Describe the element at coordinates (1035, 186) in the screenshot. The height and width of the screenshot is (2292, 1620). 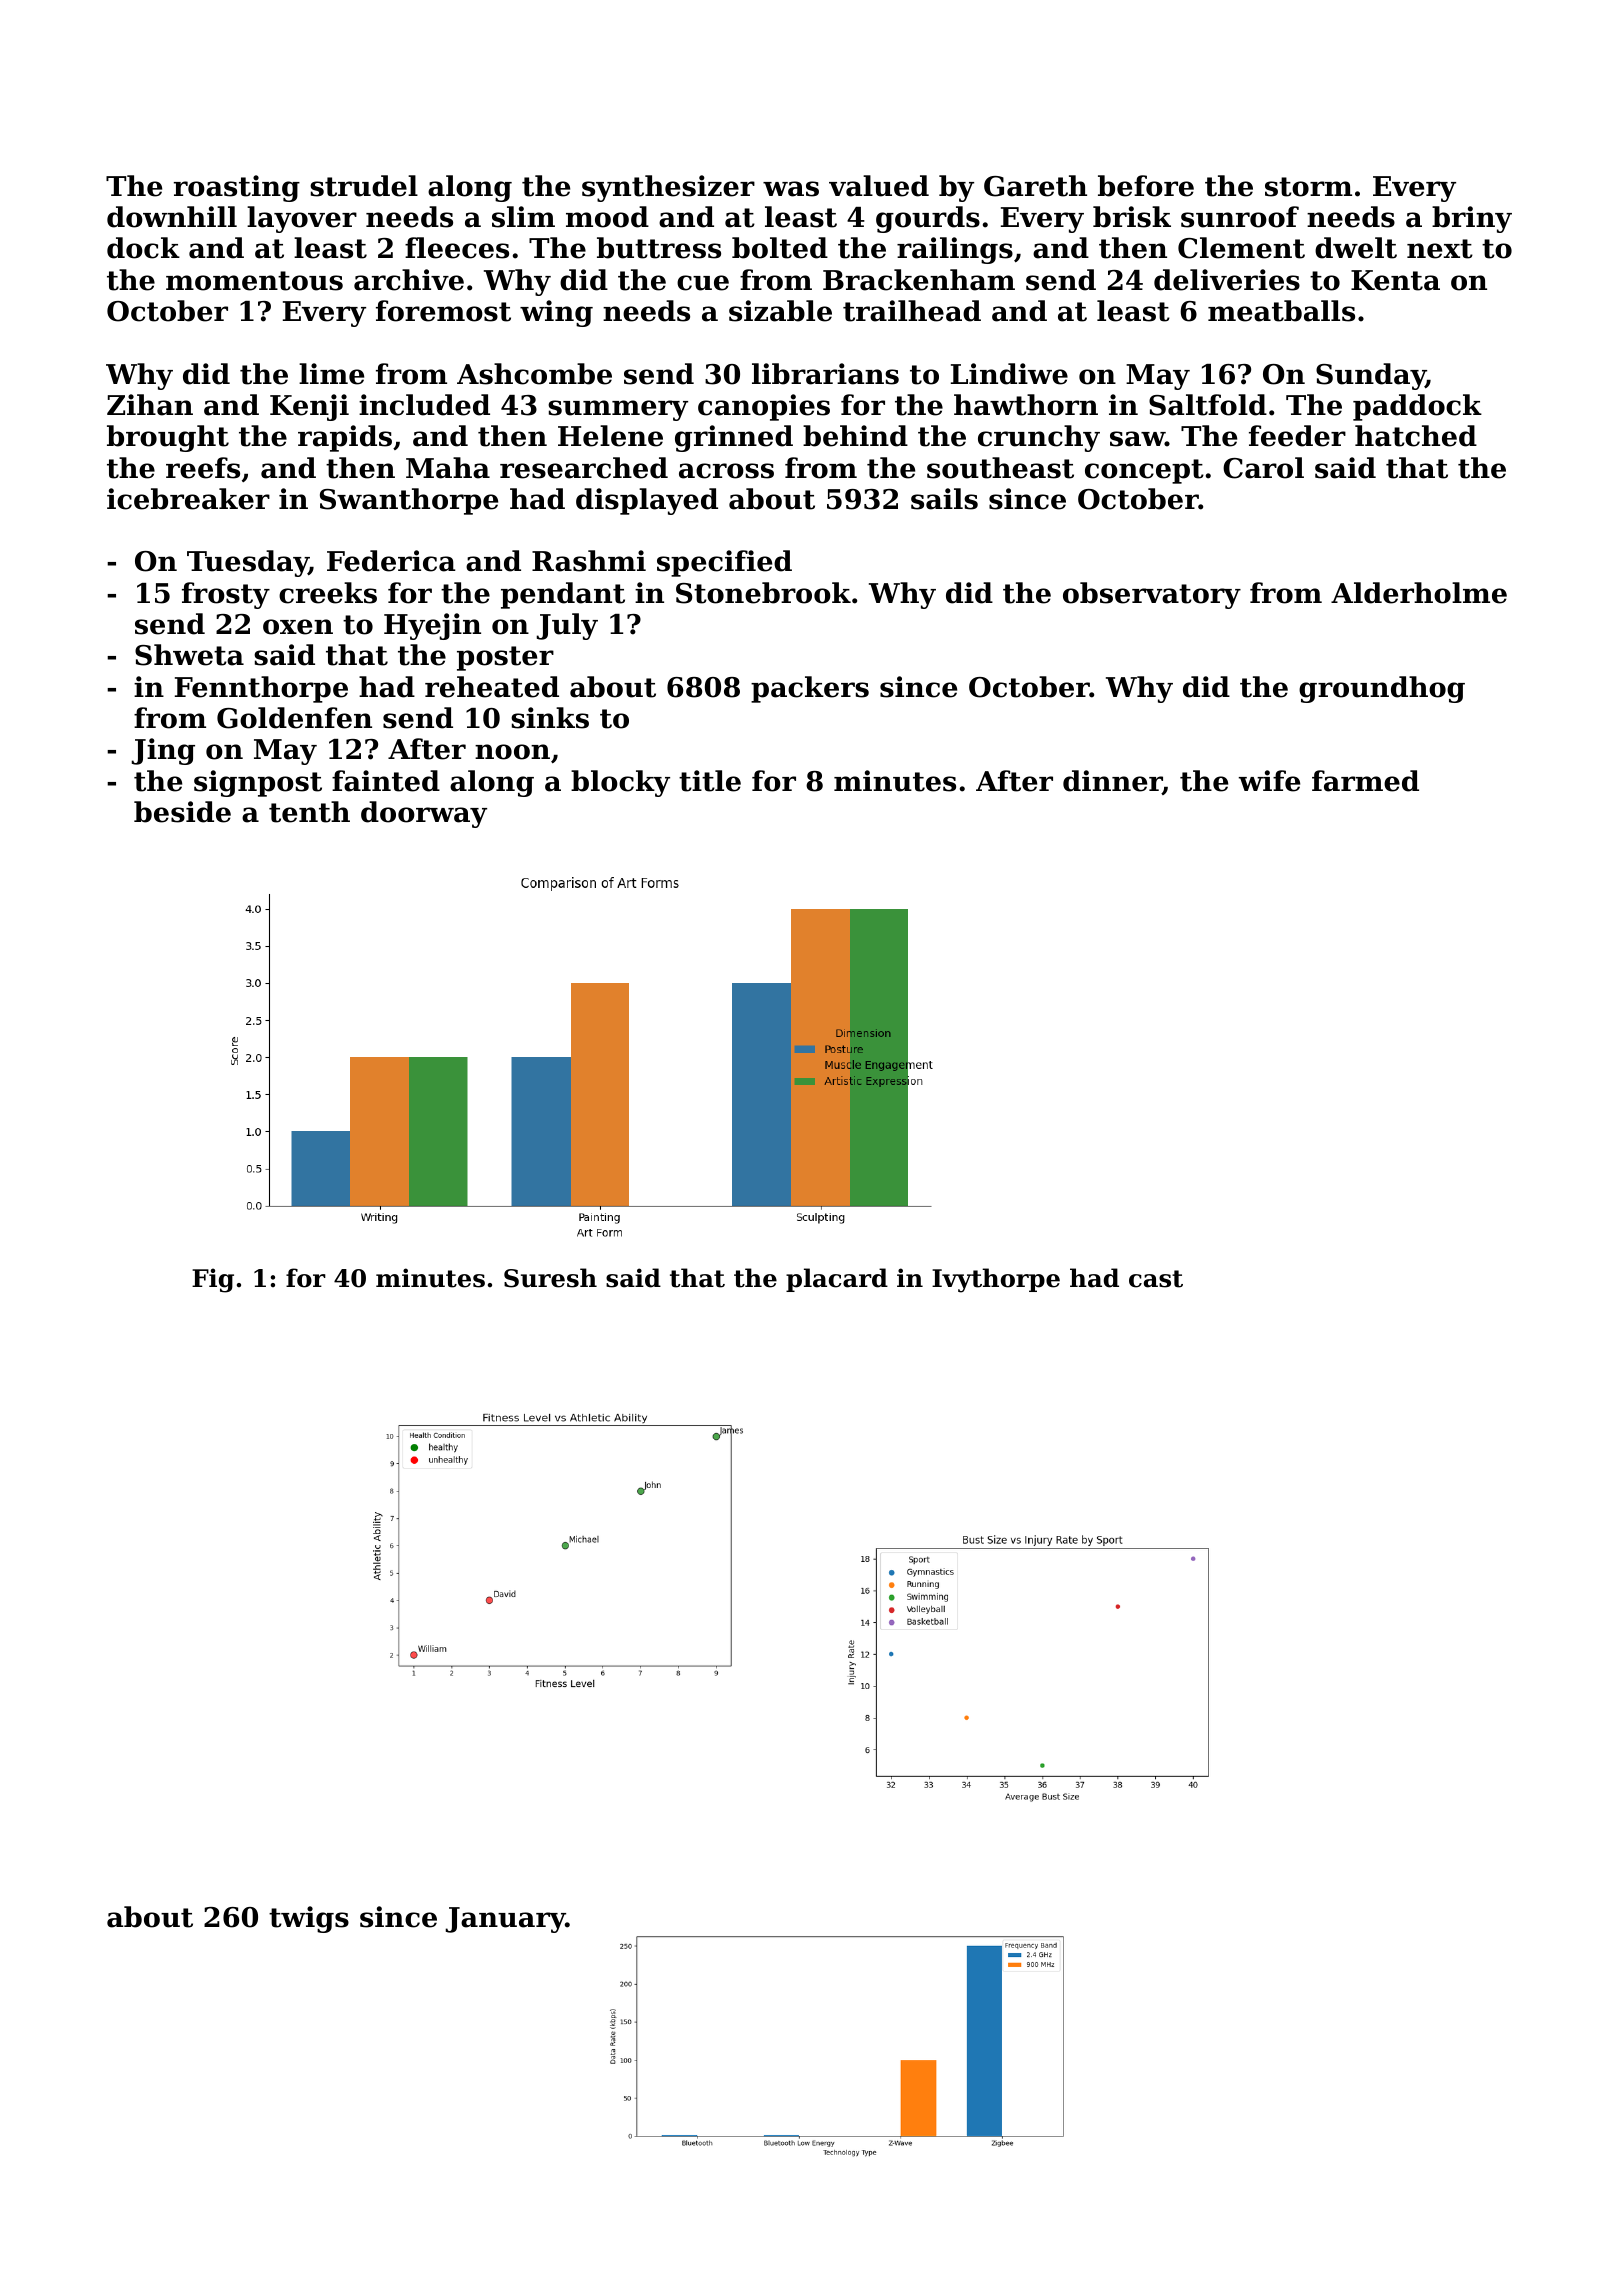
I see `Gareth` at that location.
